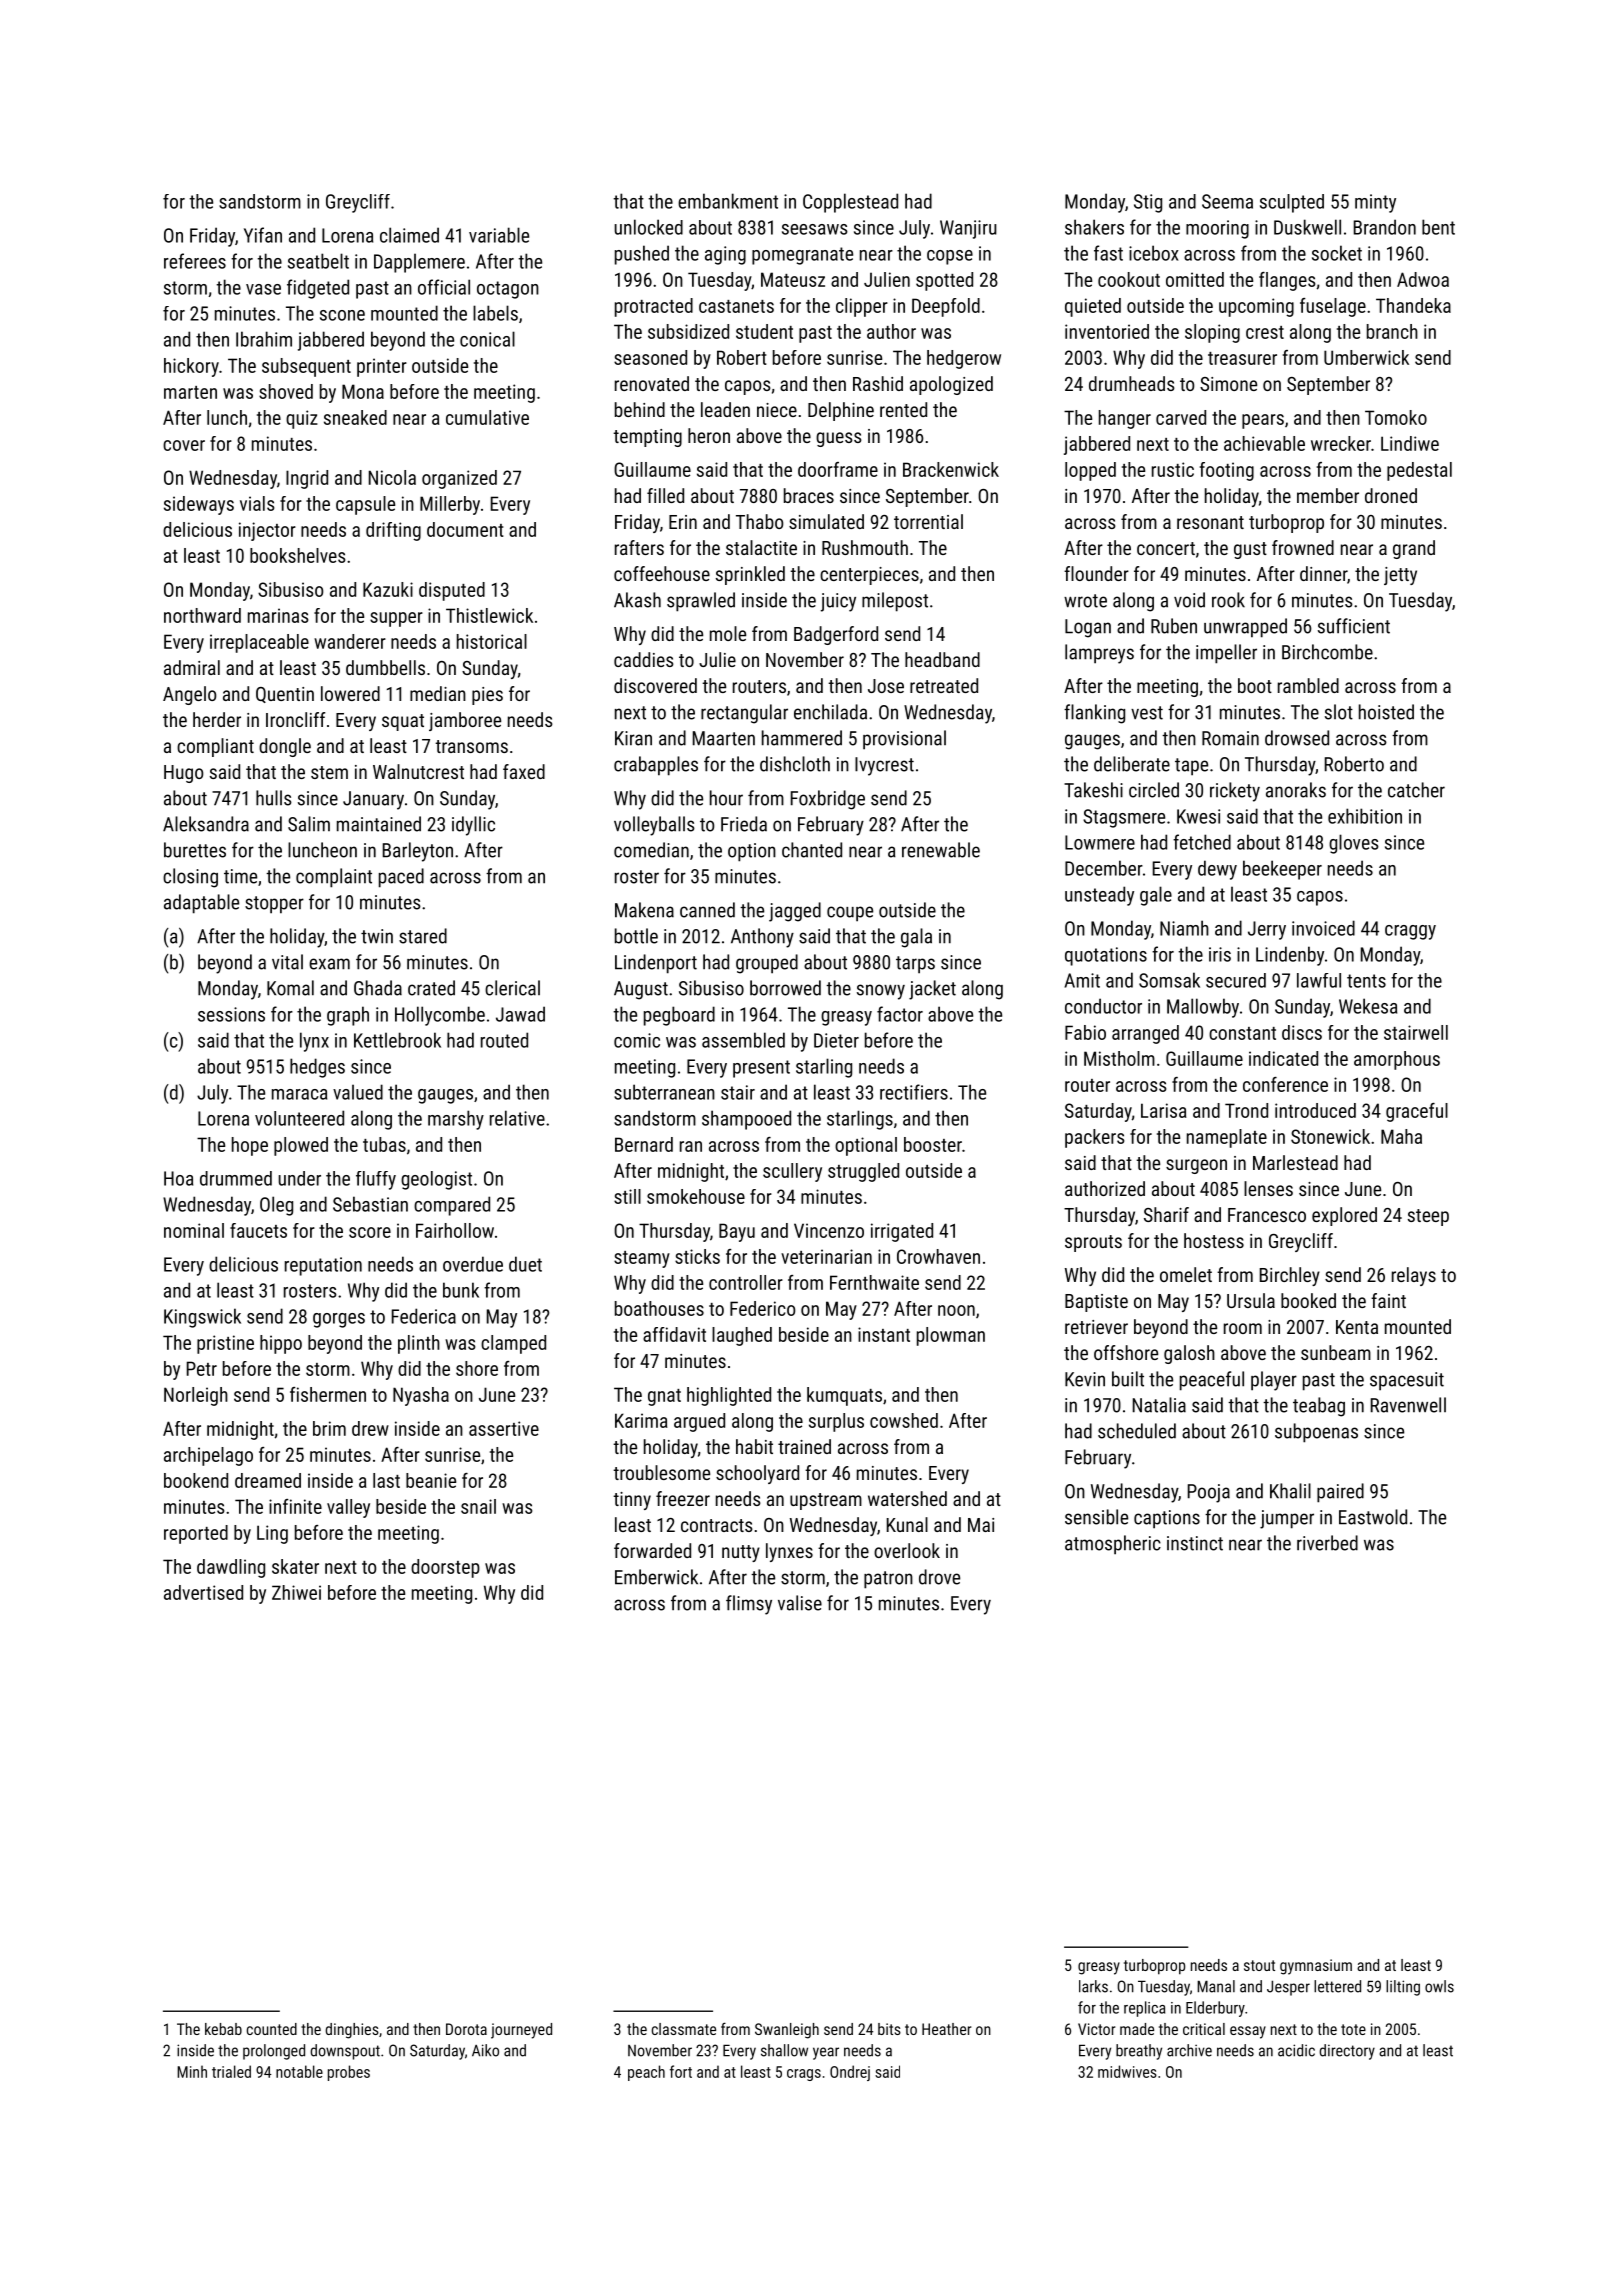 Image resolution: width=1620 pixels, height=2292 pixels. What do you see at coordinates (850, 203) in the screenshot?
I see `Copplestead` at bounding box center [850, 203].
